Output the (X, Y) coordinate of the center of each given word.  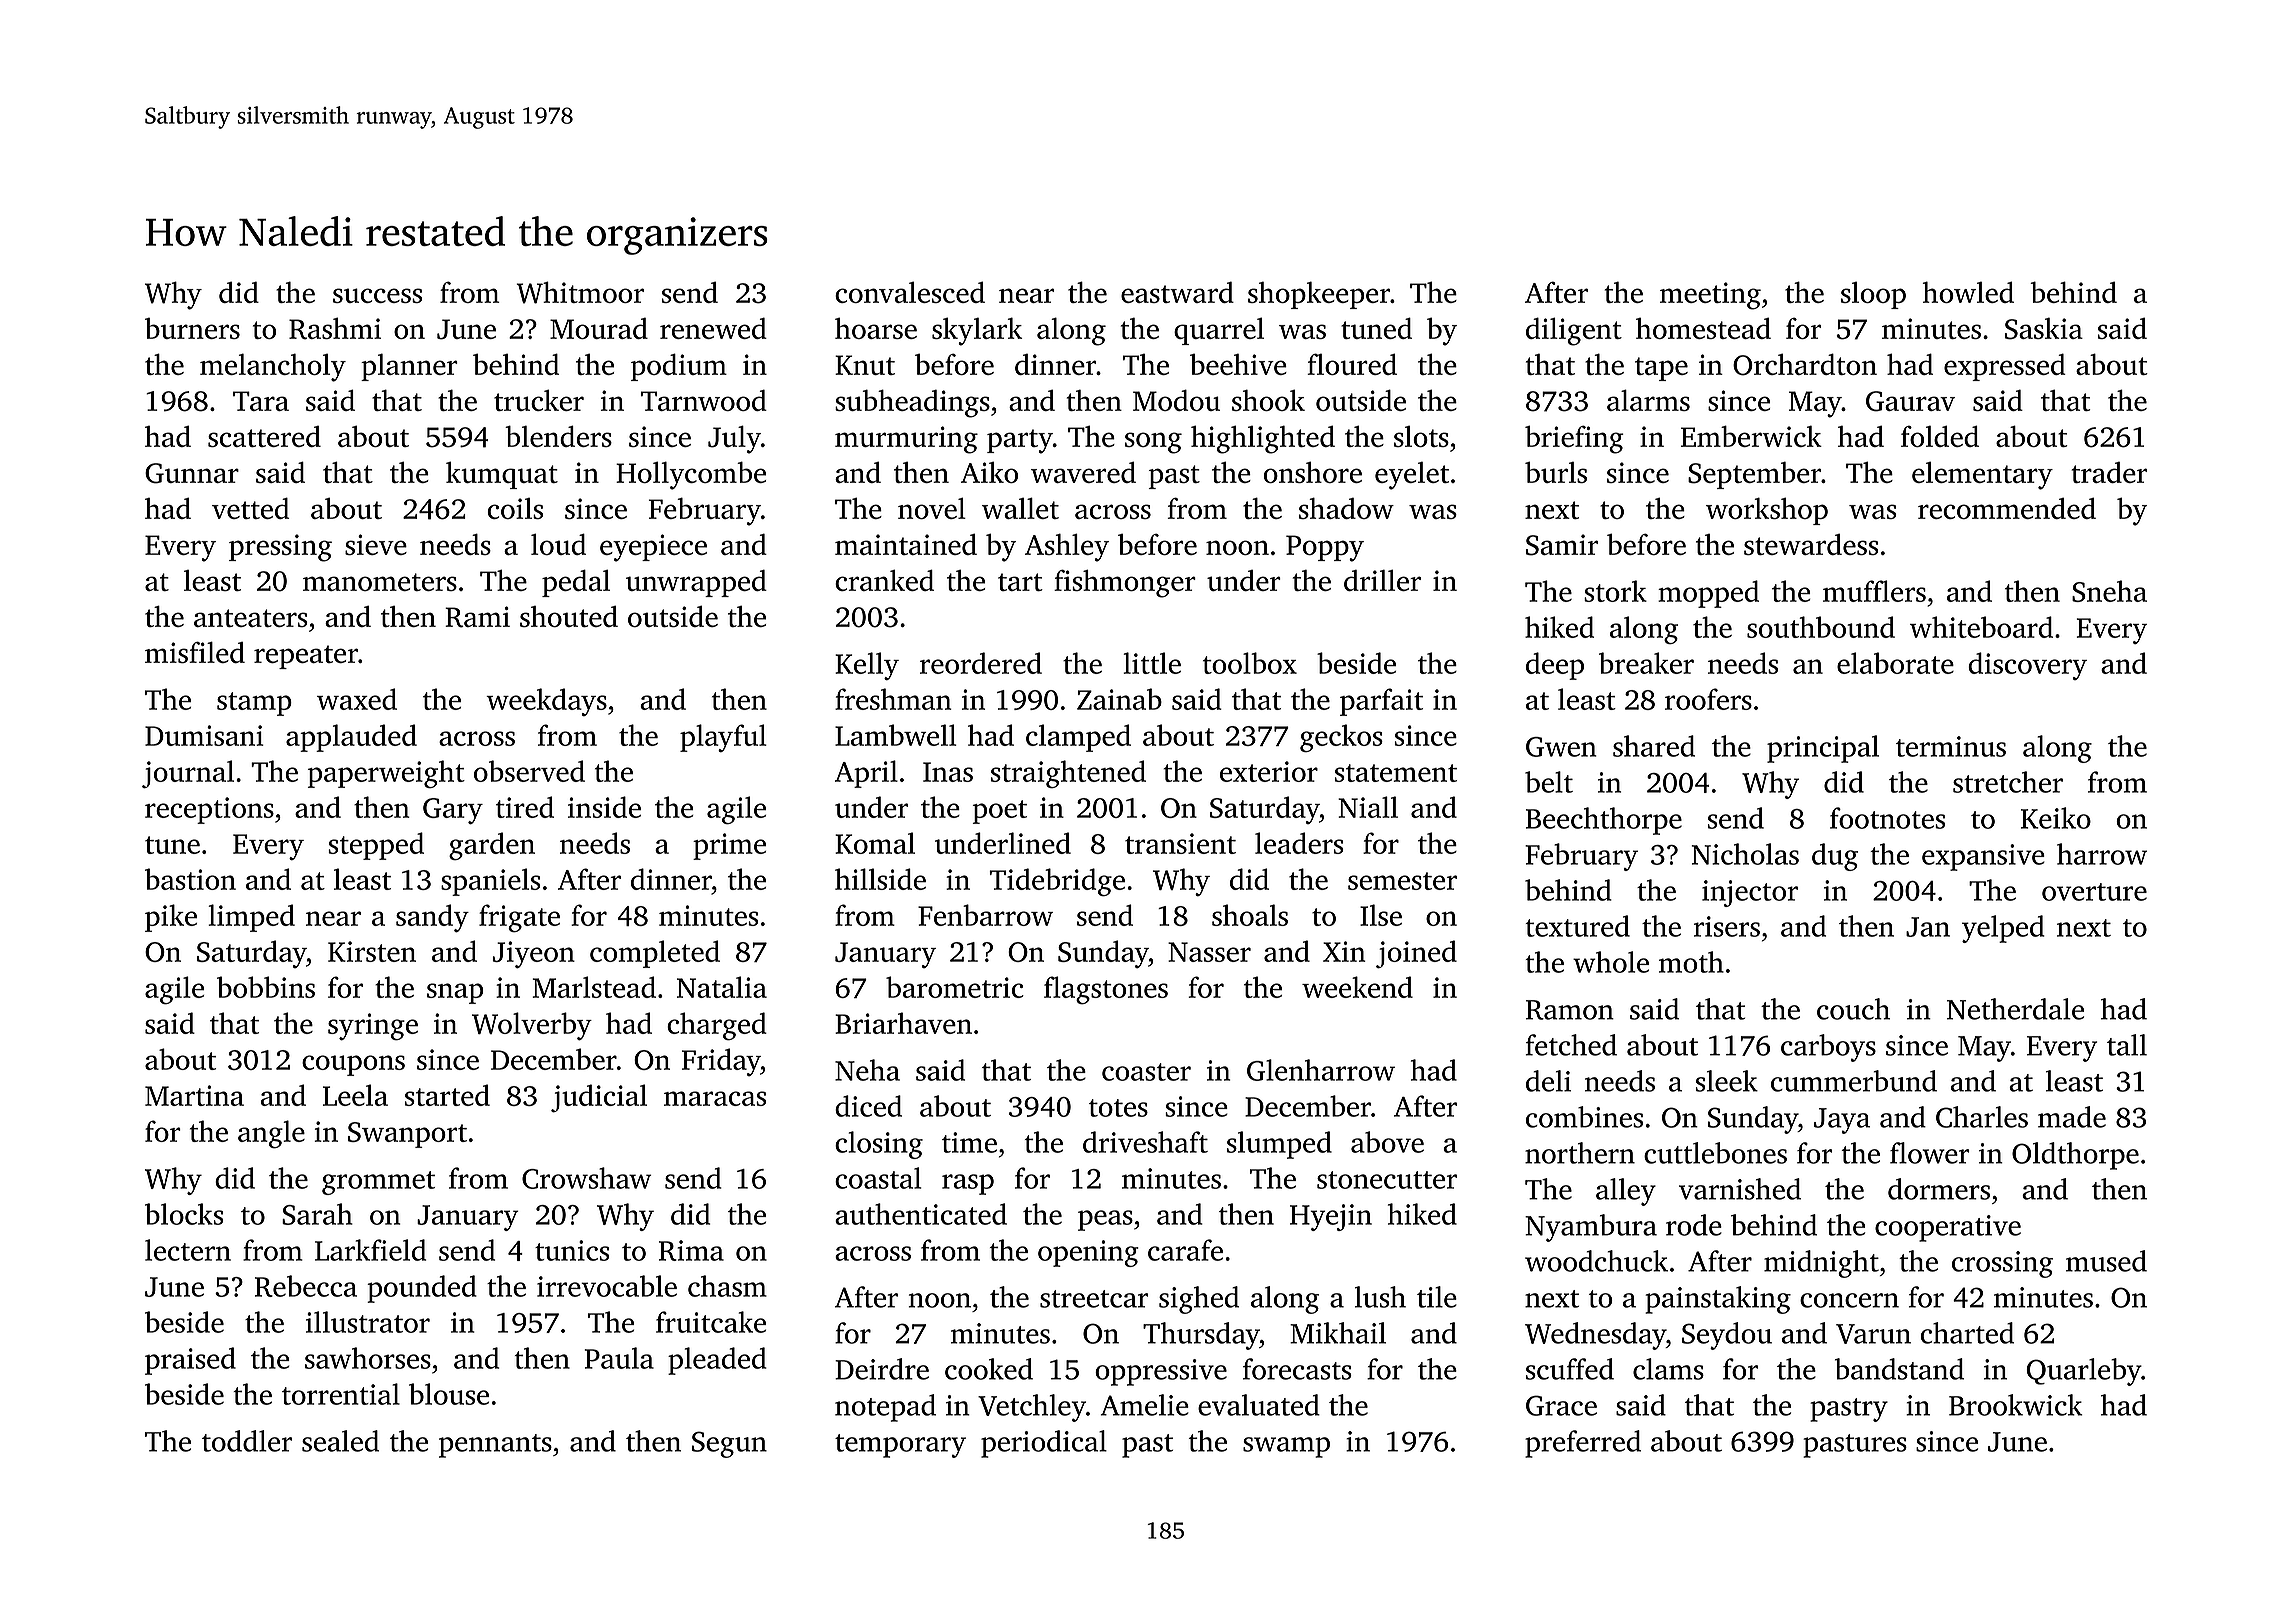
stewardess (1811, 544)
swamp (1286, 1447)
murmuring (906, 440)
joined (1416, 954)
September (1754, 475)
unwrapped (696, 583)
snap (455, 993)
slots (1421, 436)
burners (192, 328)
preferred (1583, 1444)
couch (1853, 1009)
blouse (449, 1394)
